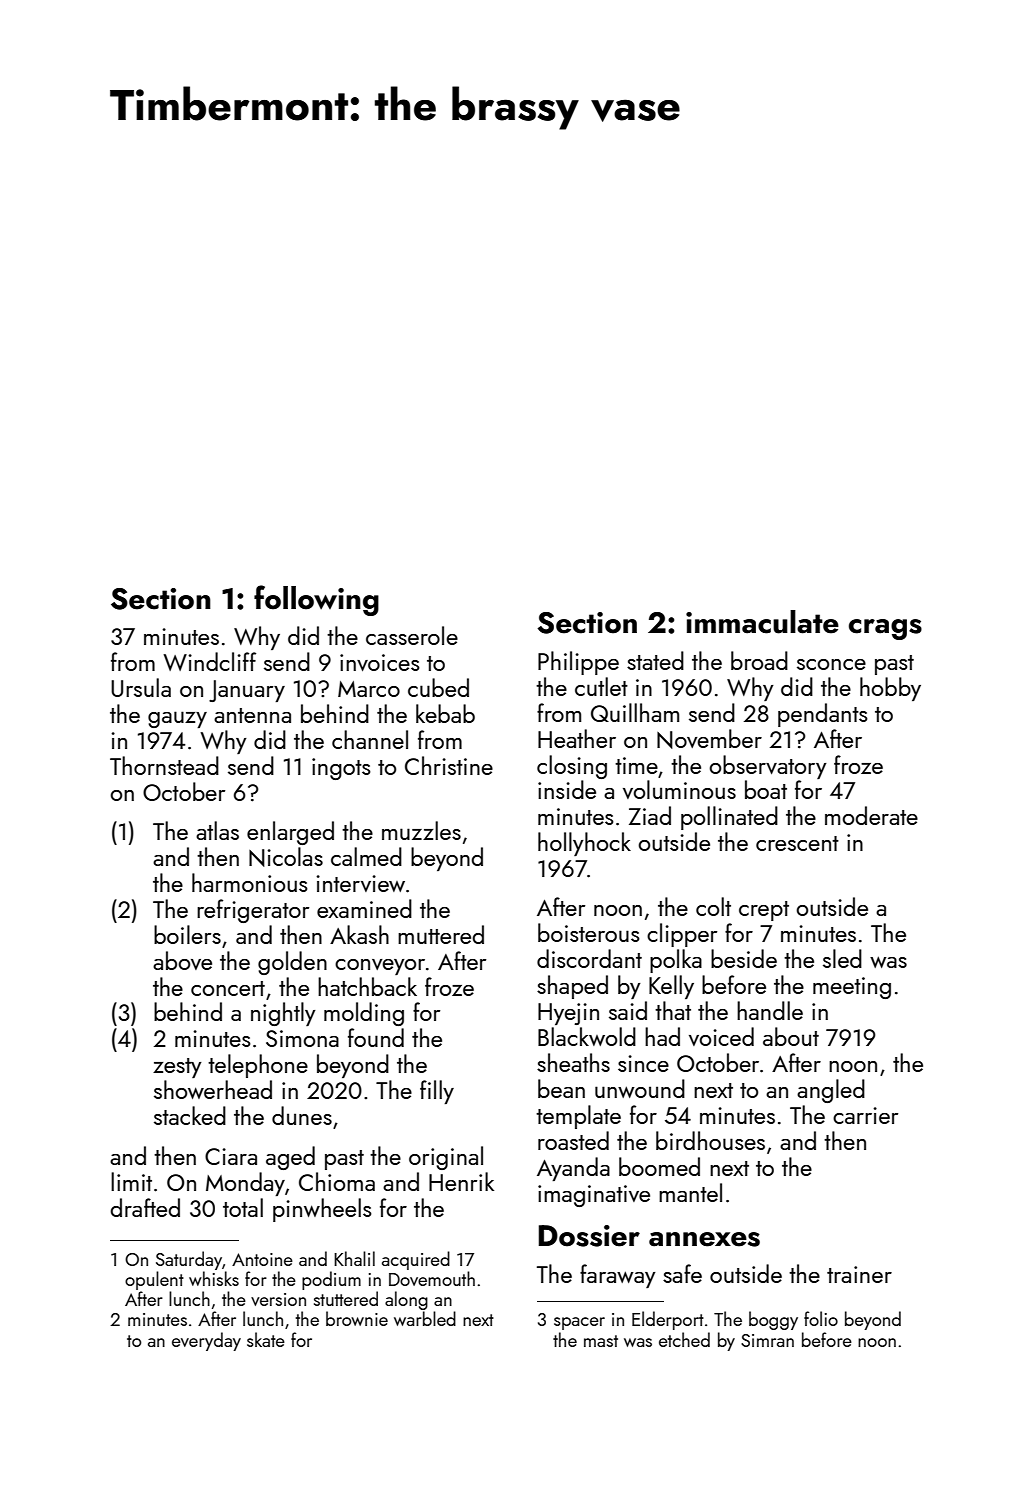  Describe the element at coordinates (189, 1260) in the screenshot. I see `Saturday` at that location.
